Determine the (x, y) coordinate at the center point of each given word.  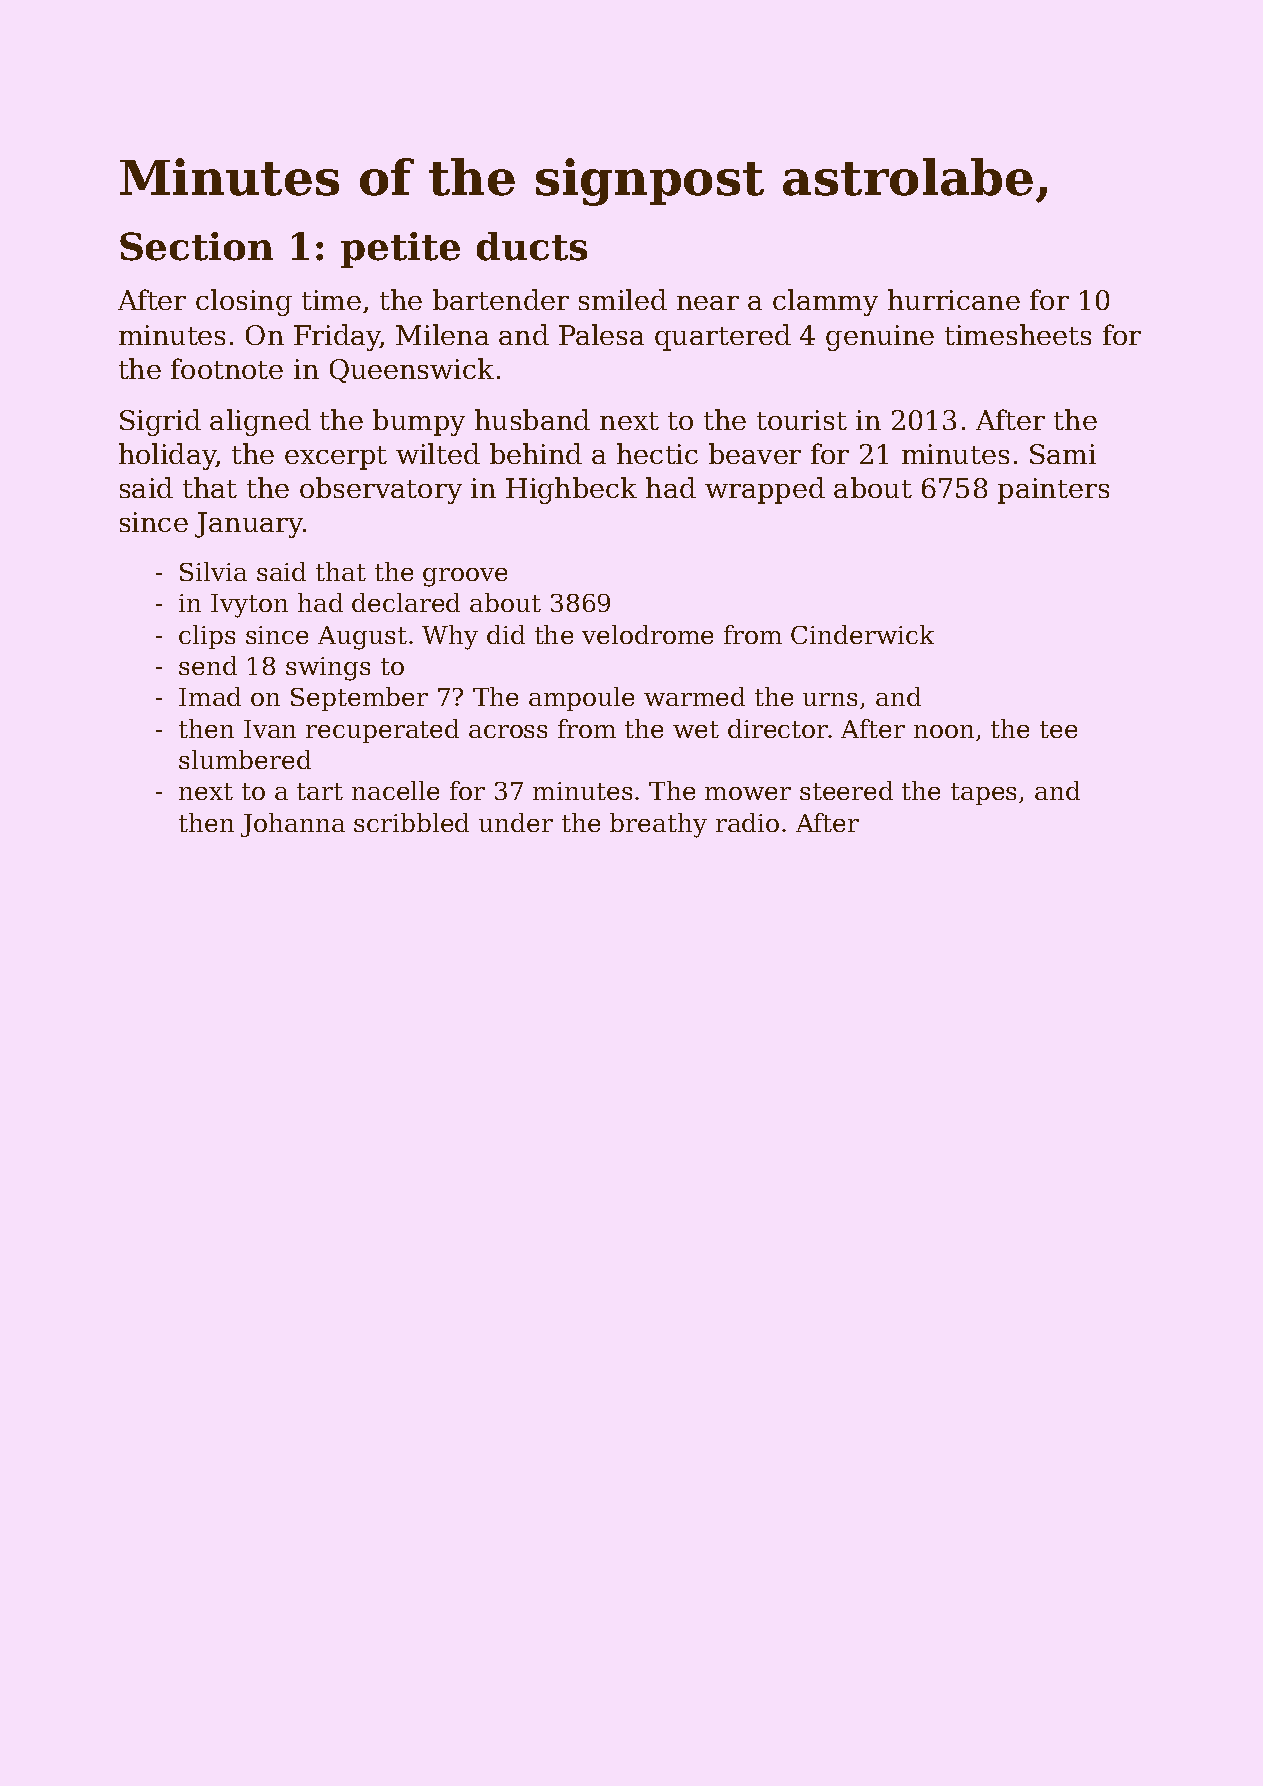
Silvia (213, 571)
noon (944, 731)
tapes (983, 794)
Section (196, 246)
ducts (532, 246)
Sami (1063, 454)
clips (207, 637)
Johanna (293, 825)
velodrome (647, 634)
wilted (438, 453)
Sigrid (160, 422)
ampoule (581, 699)
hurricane (954, 299)
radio (747, 822)
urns (830, 699)
